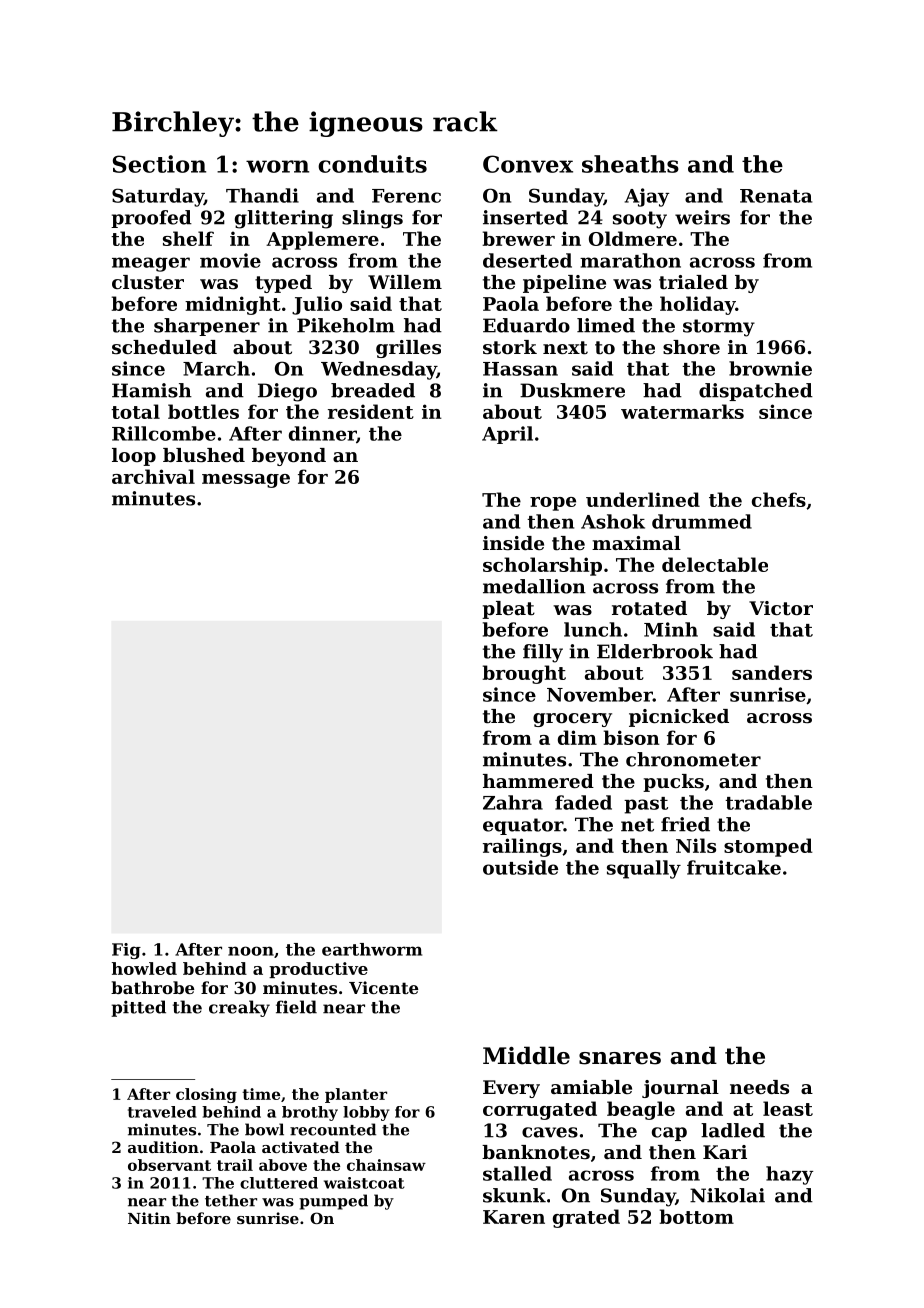 The height and width of the document is (1308, 924). Describe the element at coordinates (261, 1094) in the document. I see `time` at that location.
